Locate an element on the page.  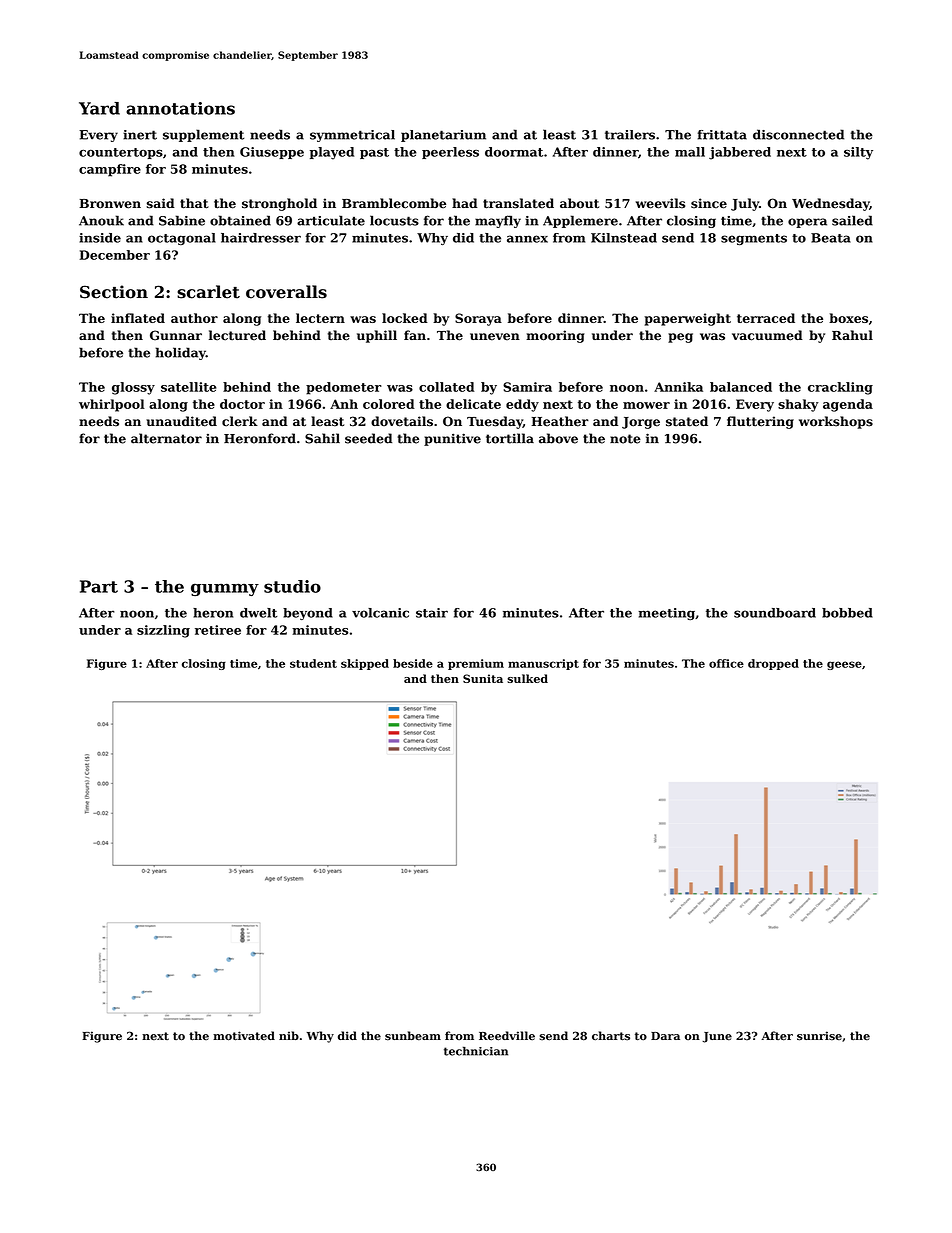
student is located at coordinates (313, 663).
